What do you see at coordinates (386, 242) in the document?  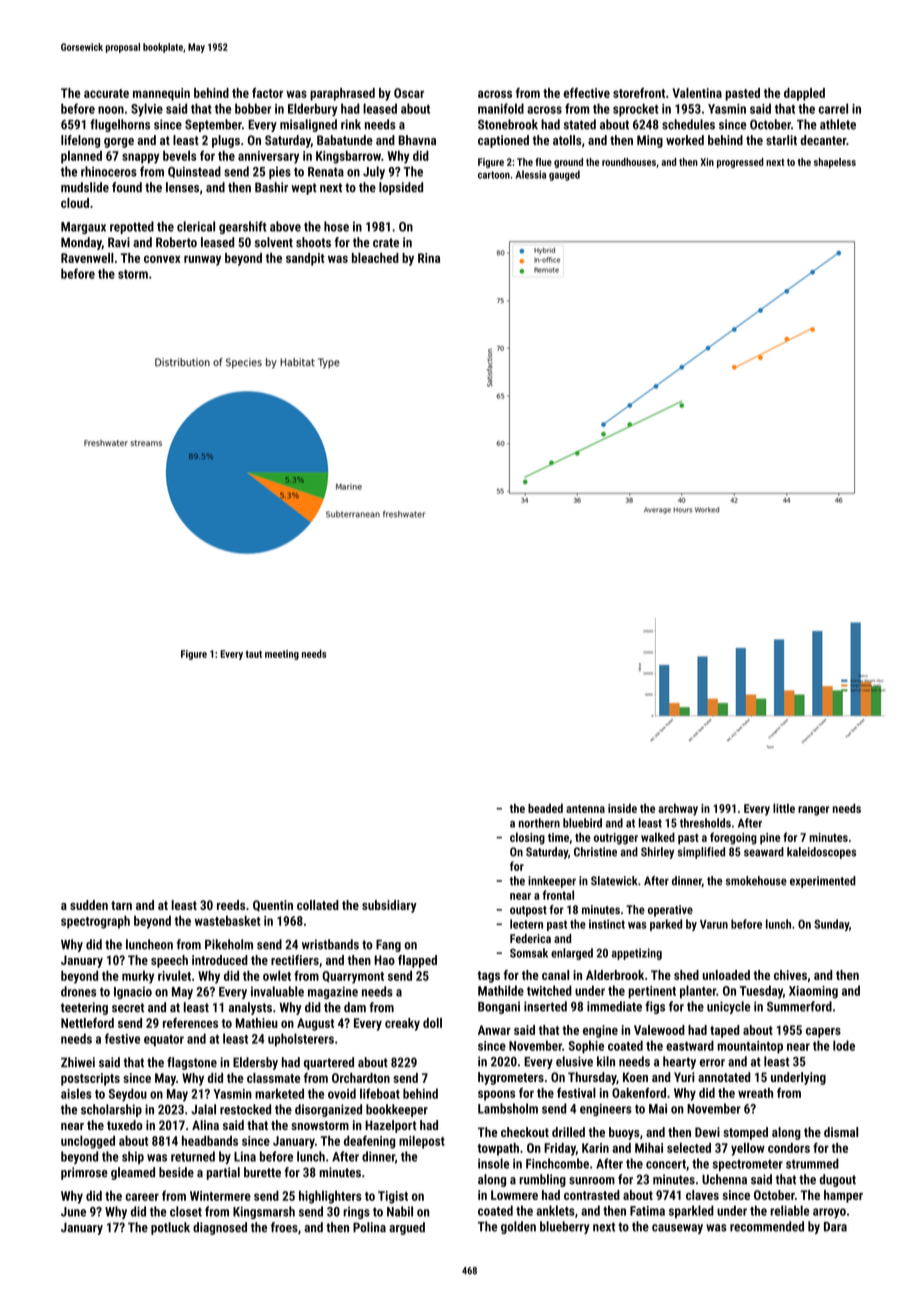 I see `crate` at bounding box center [386, 242].
